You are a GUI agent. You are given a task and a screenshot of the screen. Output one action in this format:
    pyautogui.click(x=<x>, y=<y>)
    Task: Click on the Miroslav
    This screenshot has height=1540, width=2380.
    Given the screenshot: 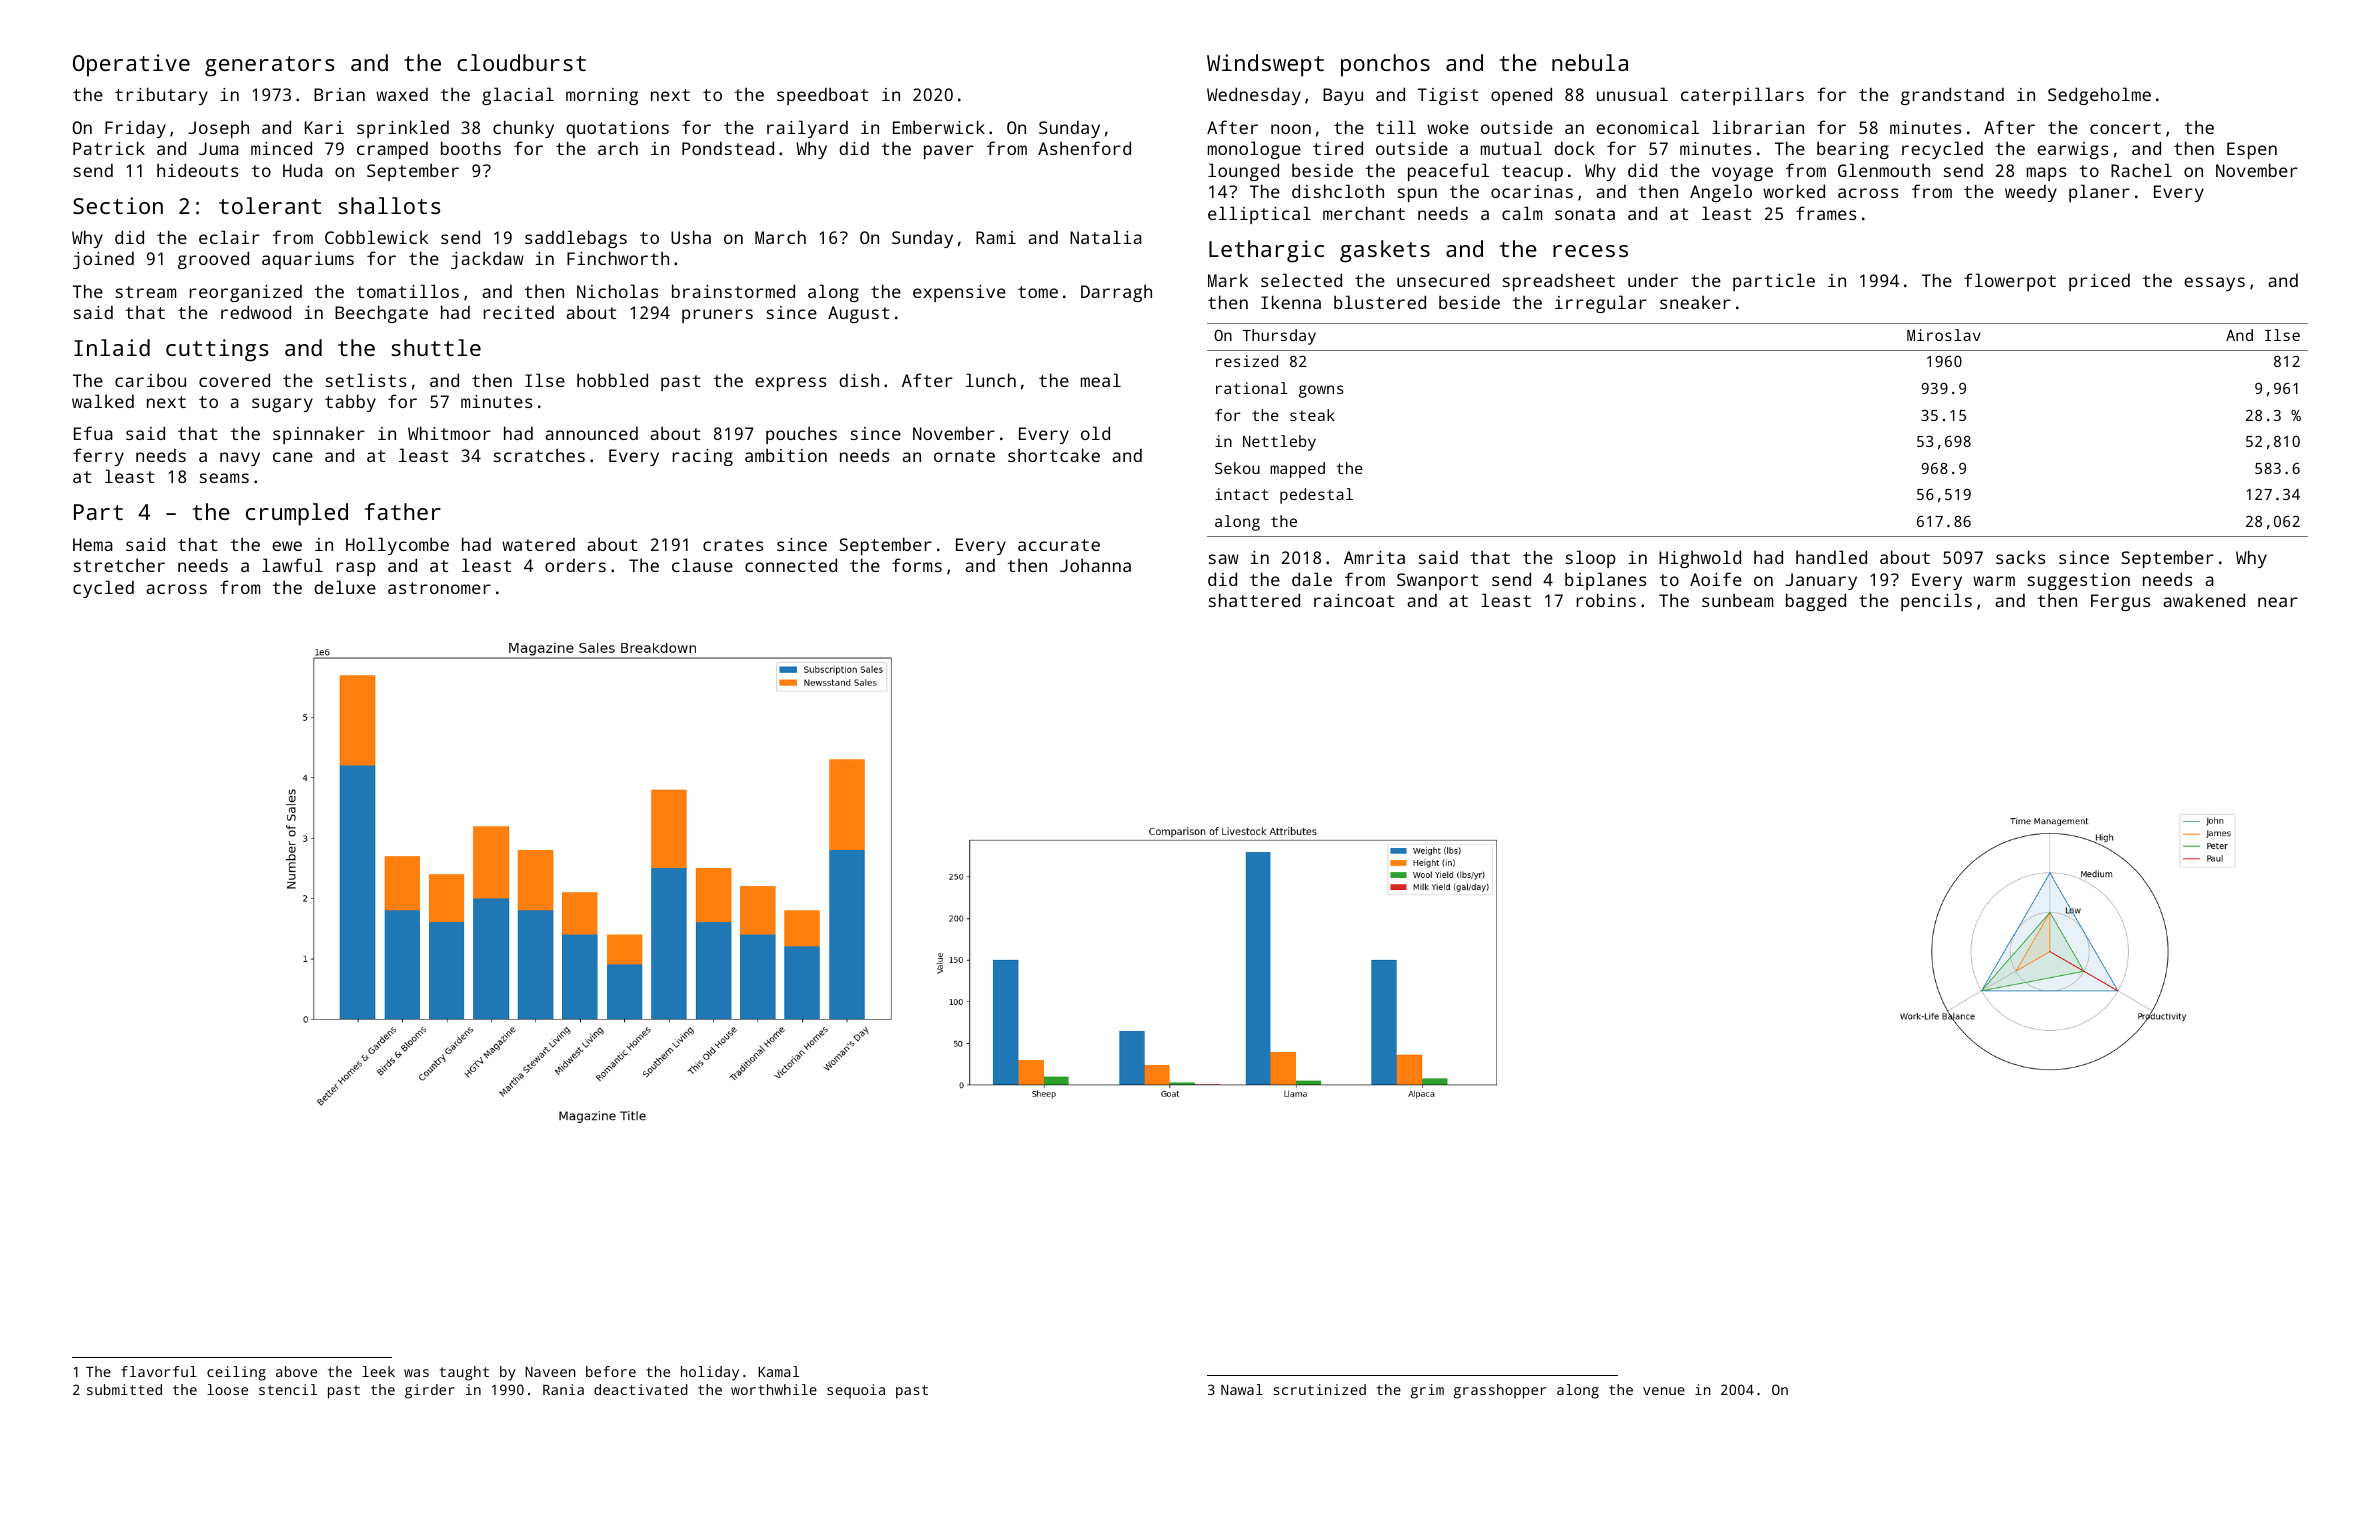 What is the action you would take?
    pyautogui.click(x=1944, y=335)
